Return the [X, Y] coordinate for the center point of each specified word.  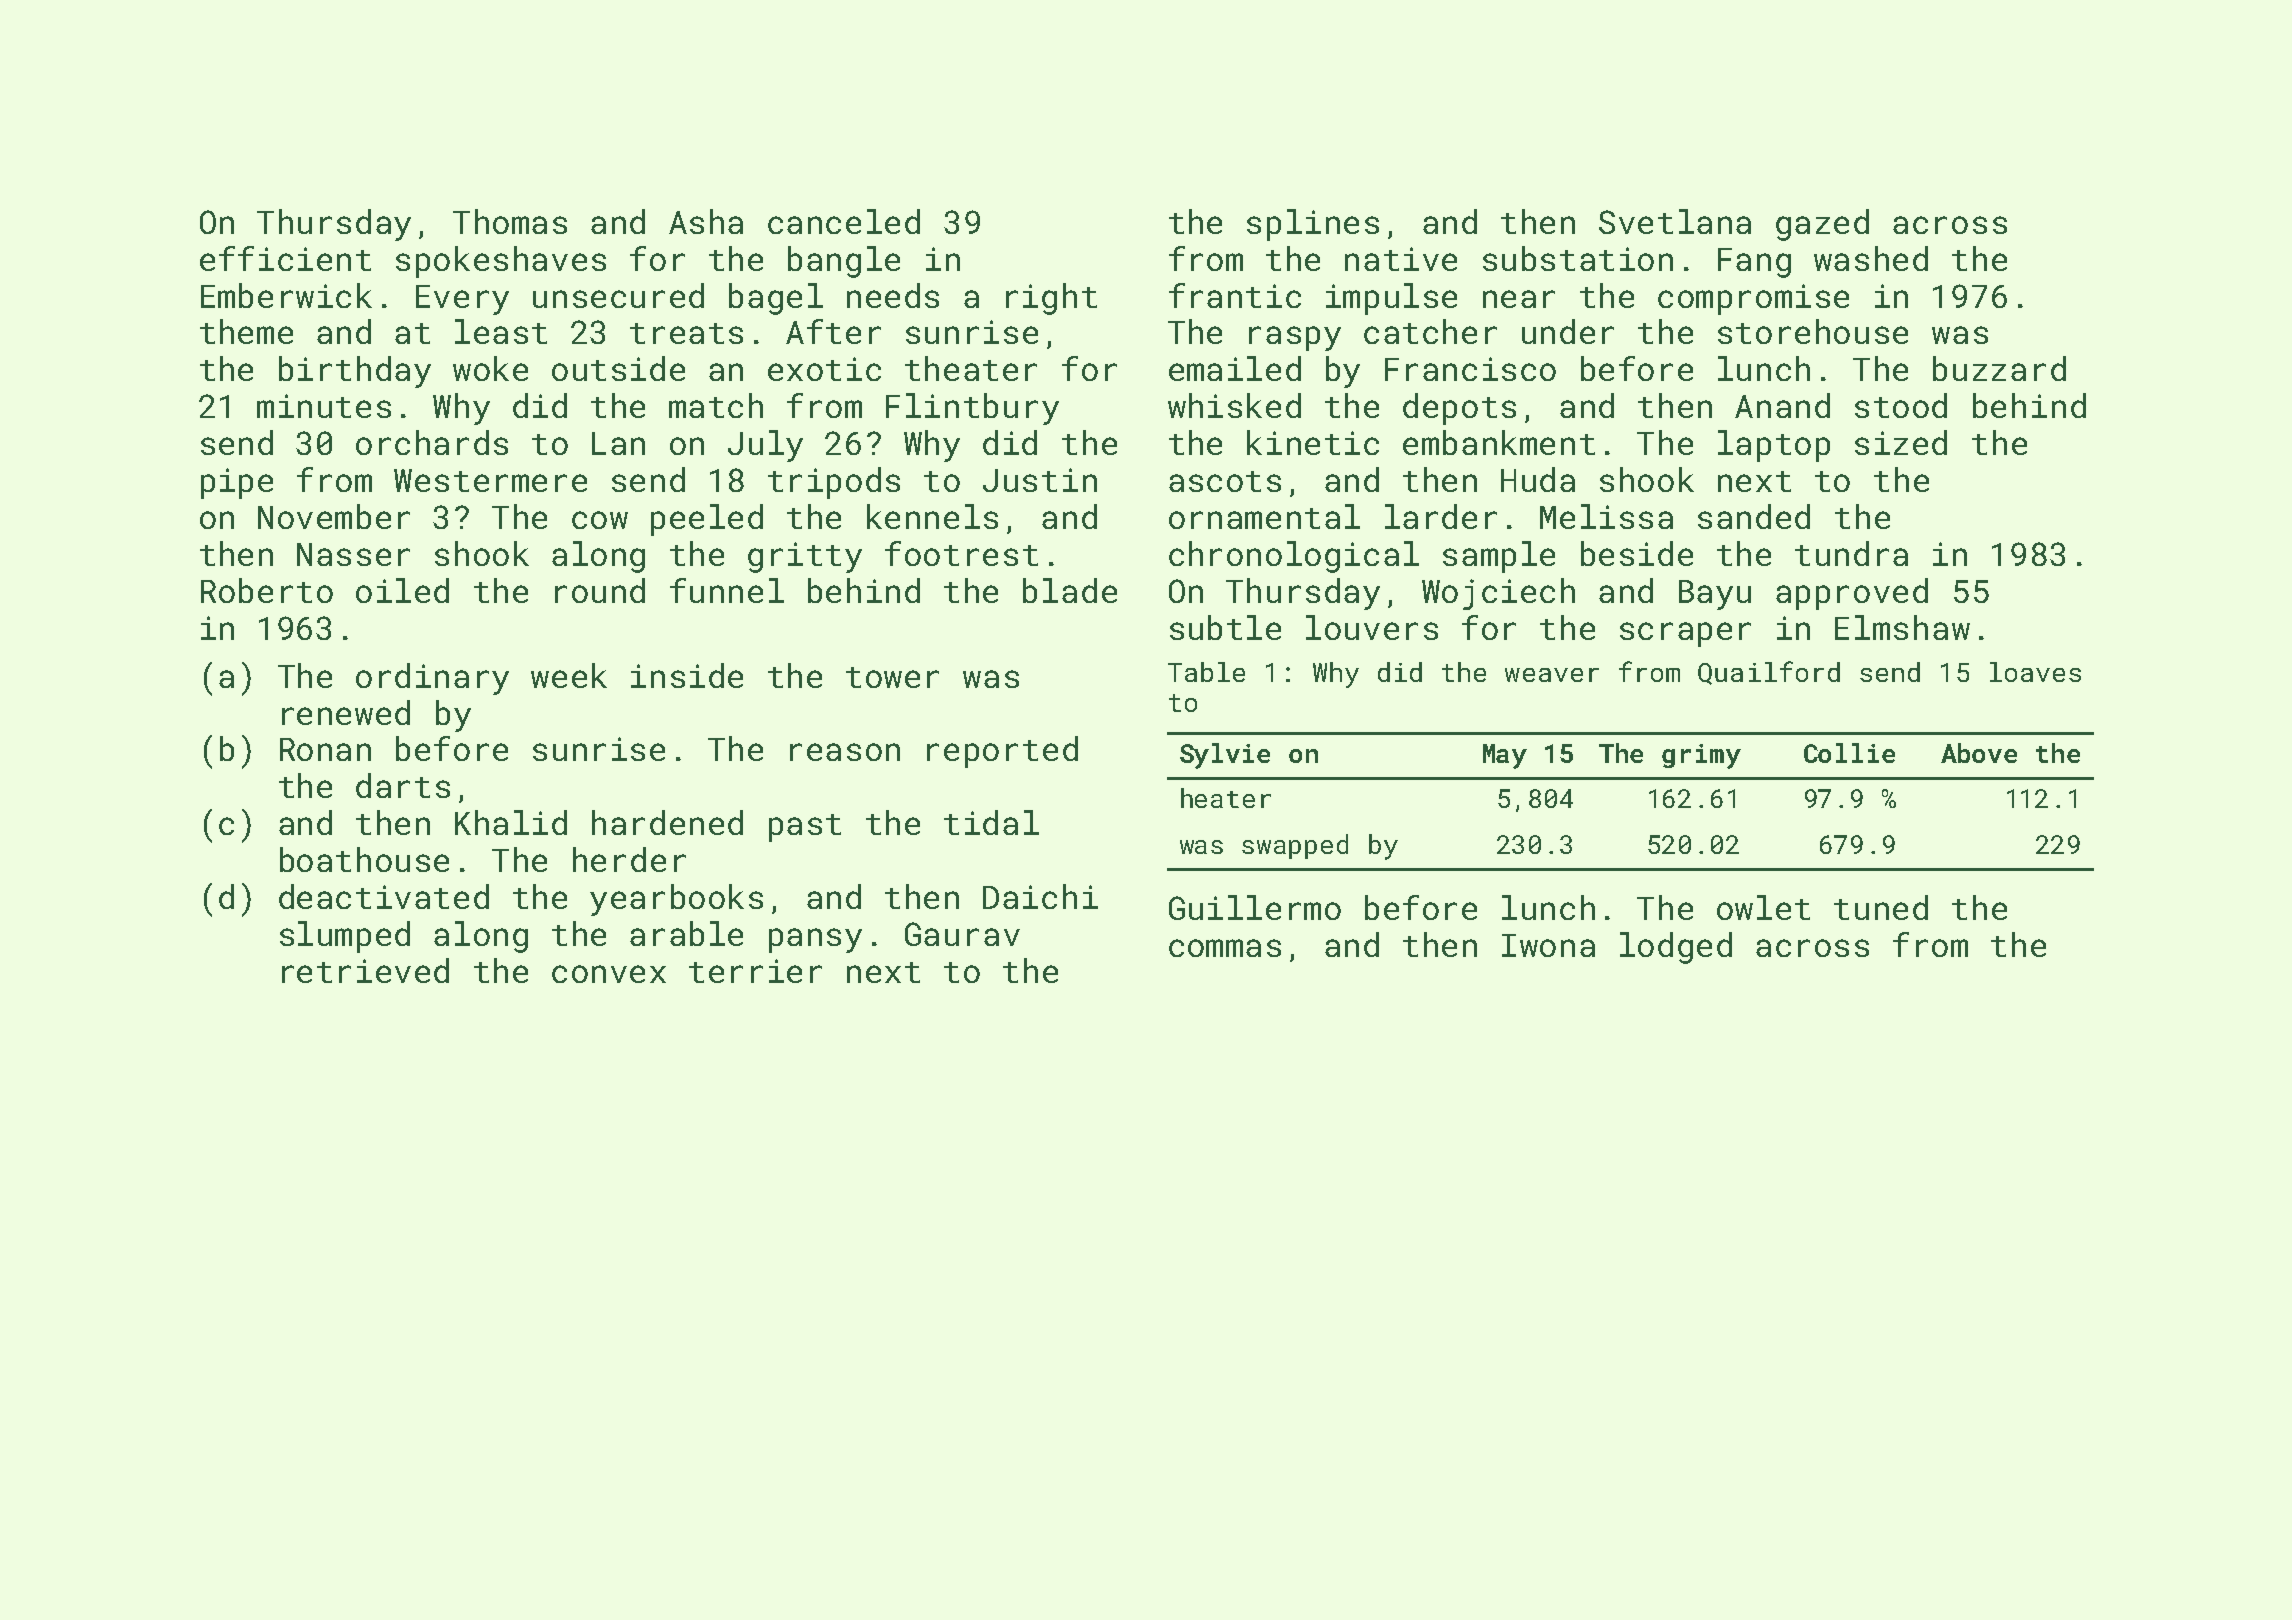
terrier [755, 971]
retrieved [365, 970]
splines [1313, 225]
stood [1901, 405]
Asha [706, 221]
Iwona [1548, 945]
